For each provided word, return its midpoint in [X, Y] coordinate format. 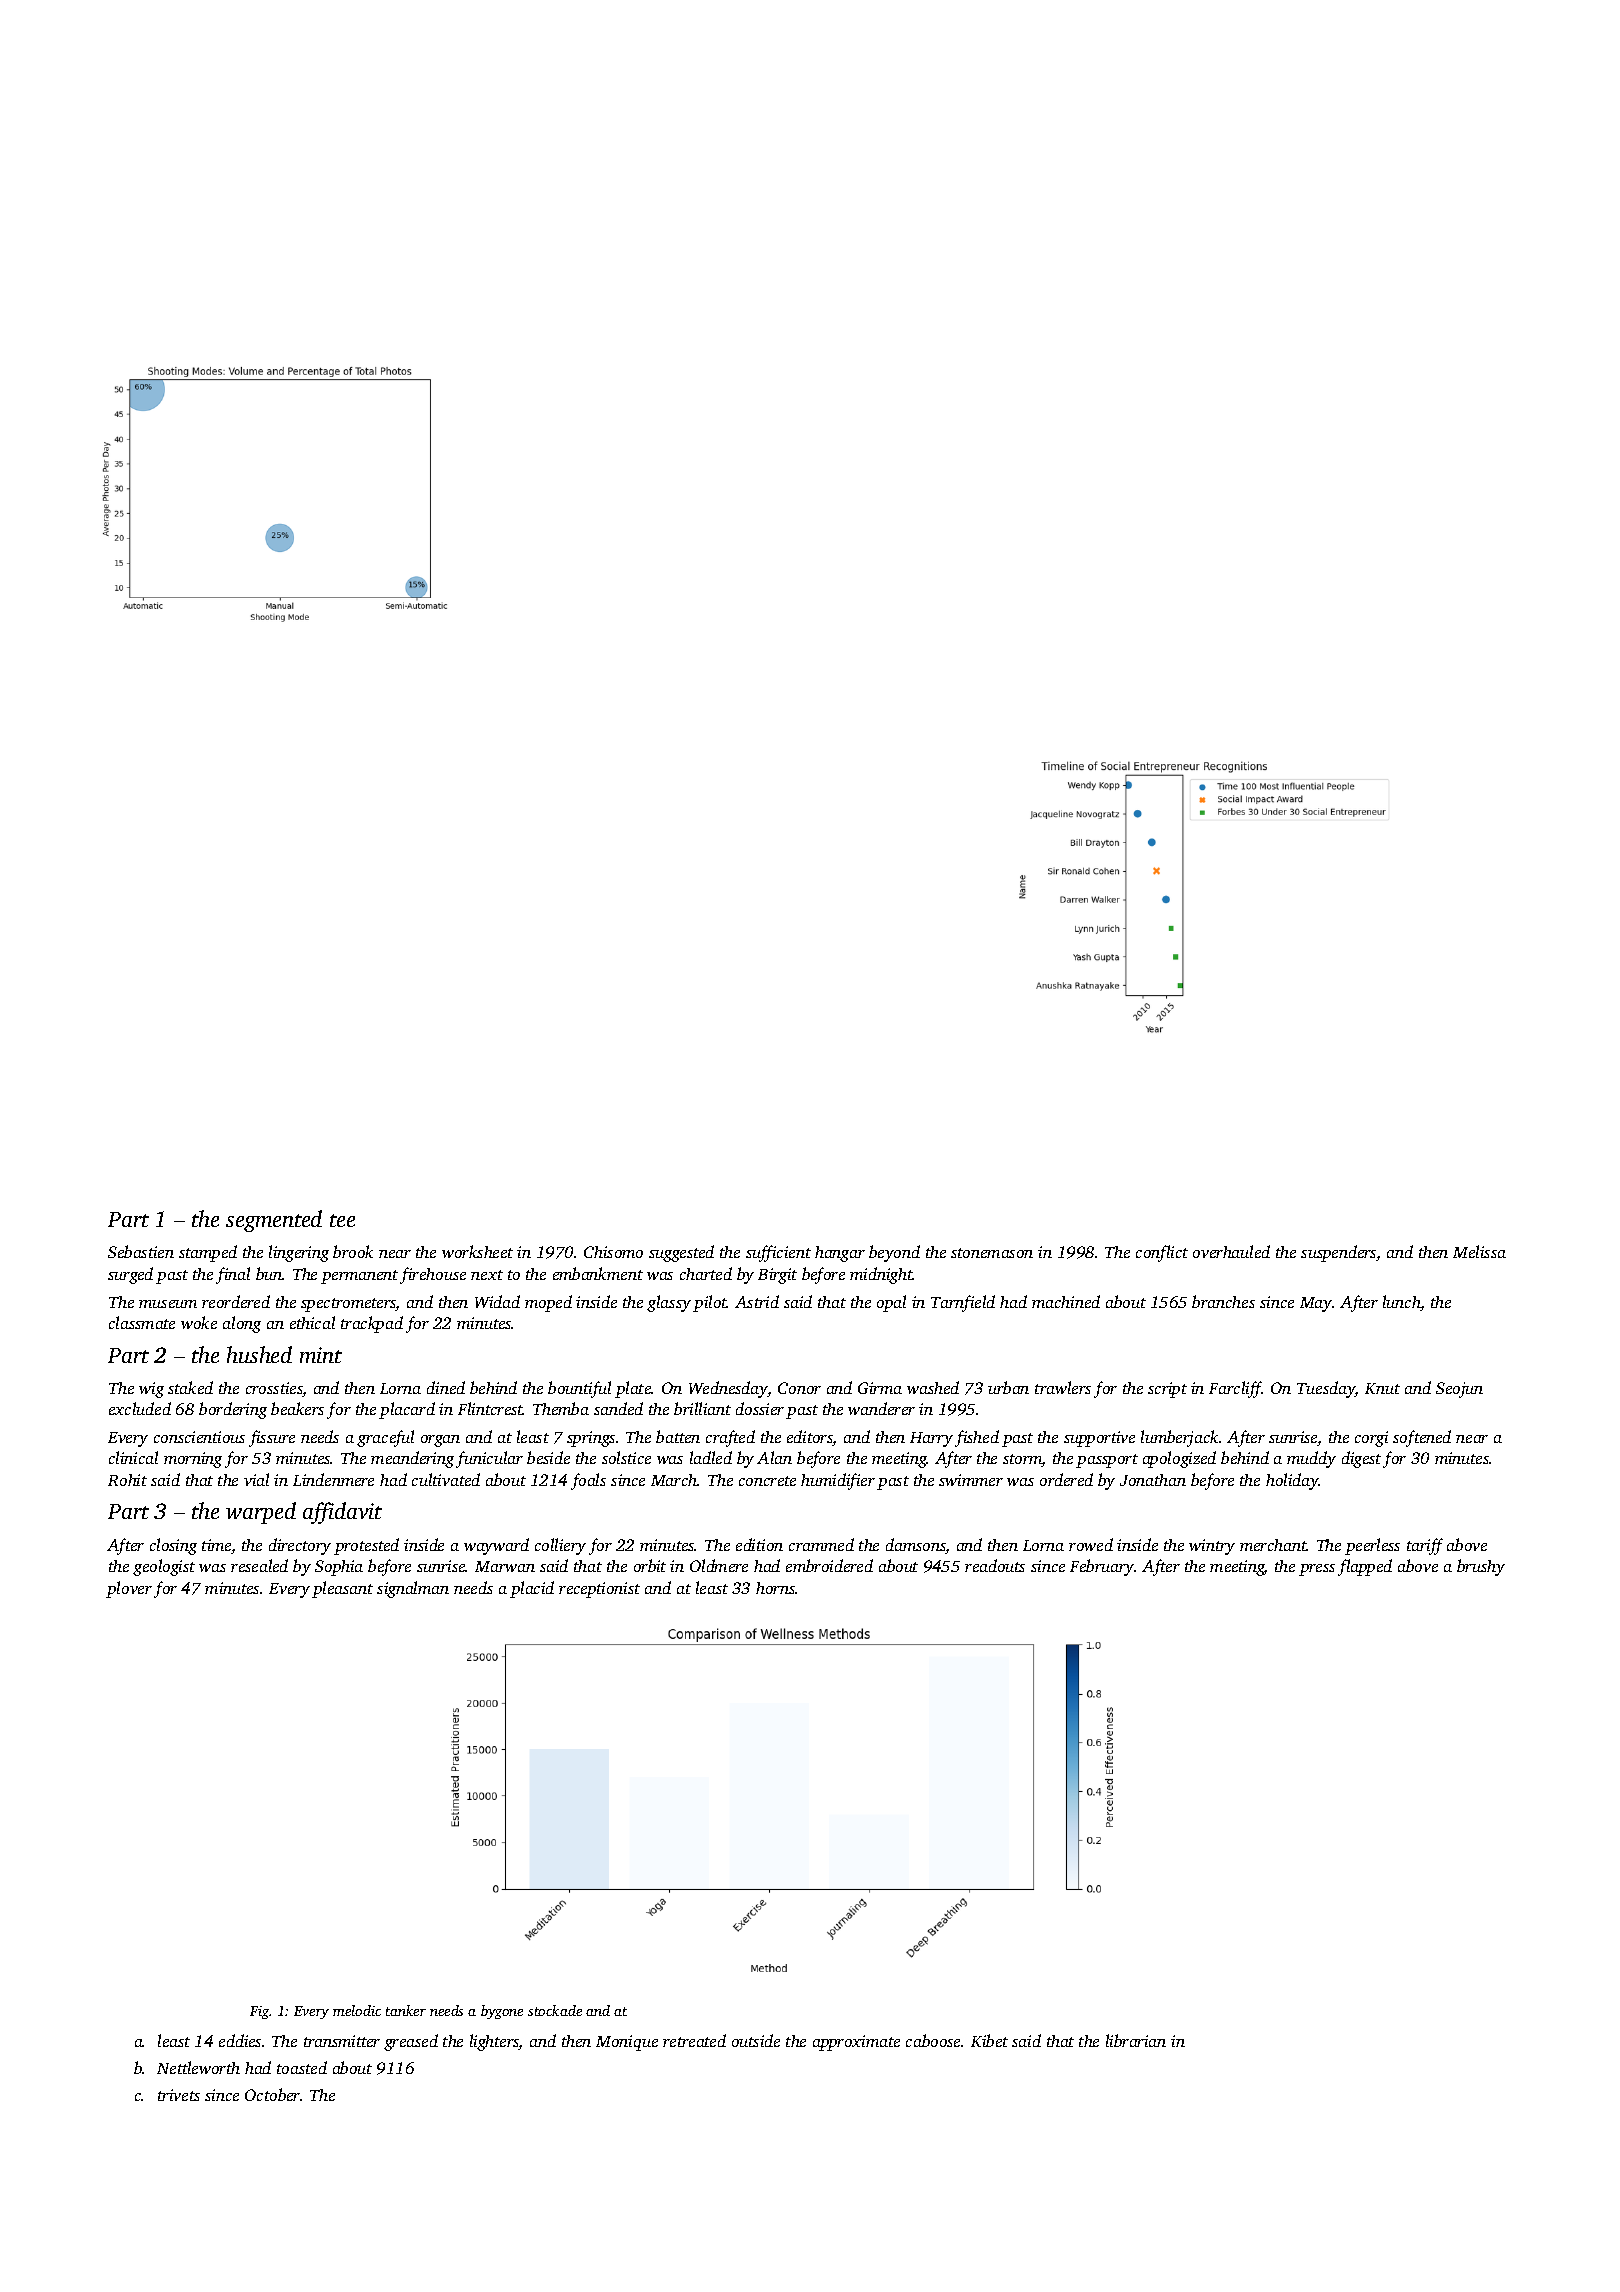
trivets [179, 2095]
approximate [856, 2043]
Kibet [989, 2040]
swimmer [971, 1480]
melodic [357, 2010]
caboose [933, 2040]
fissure [272, 1438]
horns [775, 1588]
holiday [1292, 1481]
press [1317, 1570]
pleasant [342, 1589]
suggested [681, 1253]
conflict [1162, 1253]
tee [342, 1220]
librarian [1136, 2040]
